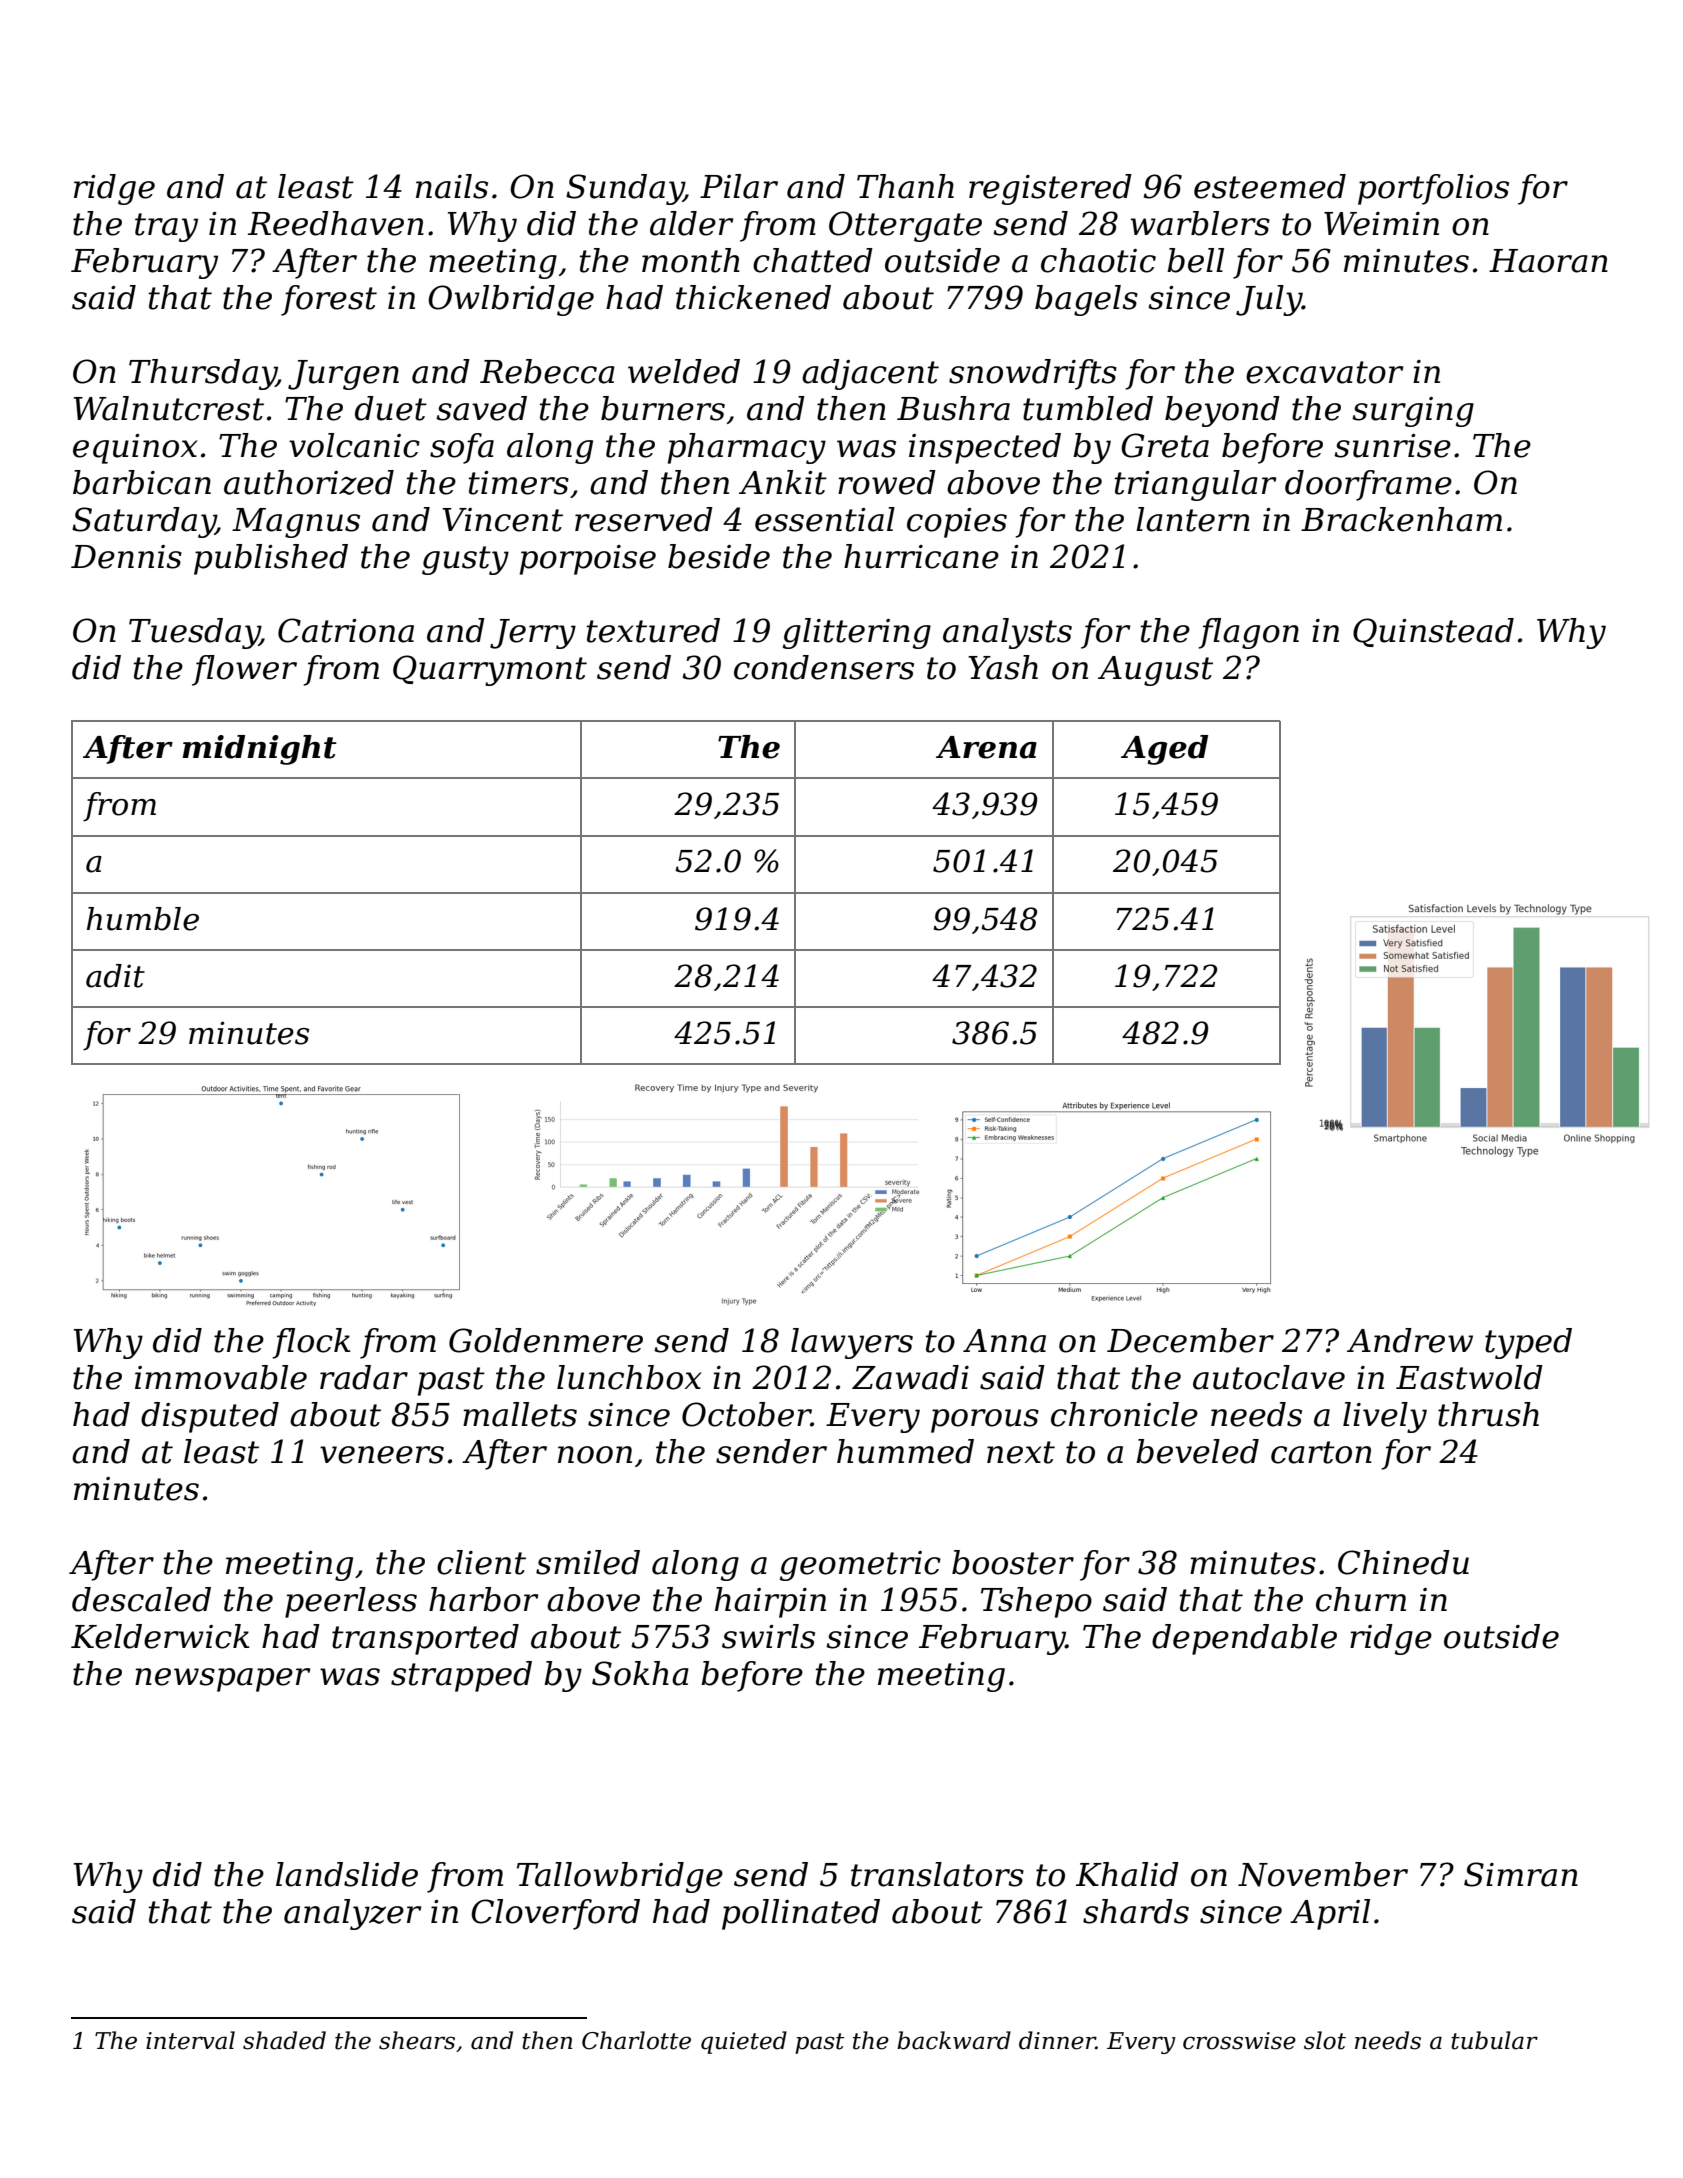 The image size is (1683, 2178). Describe the element at coordinates (1088, 408) in the screenshot. I see `tumbled` at that location.
